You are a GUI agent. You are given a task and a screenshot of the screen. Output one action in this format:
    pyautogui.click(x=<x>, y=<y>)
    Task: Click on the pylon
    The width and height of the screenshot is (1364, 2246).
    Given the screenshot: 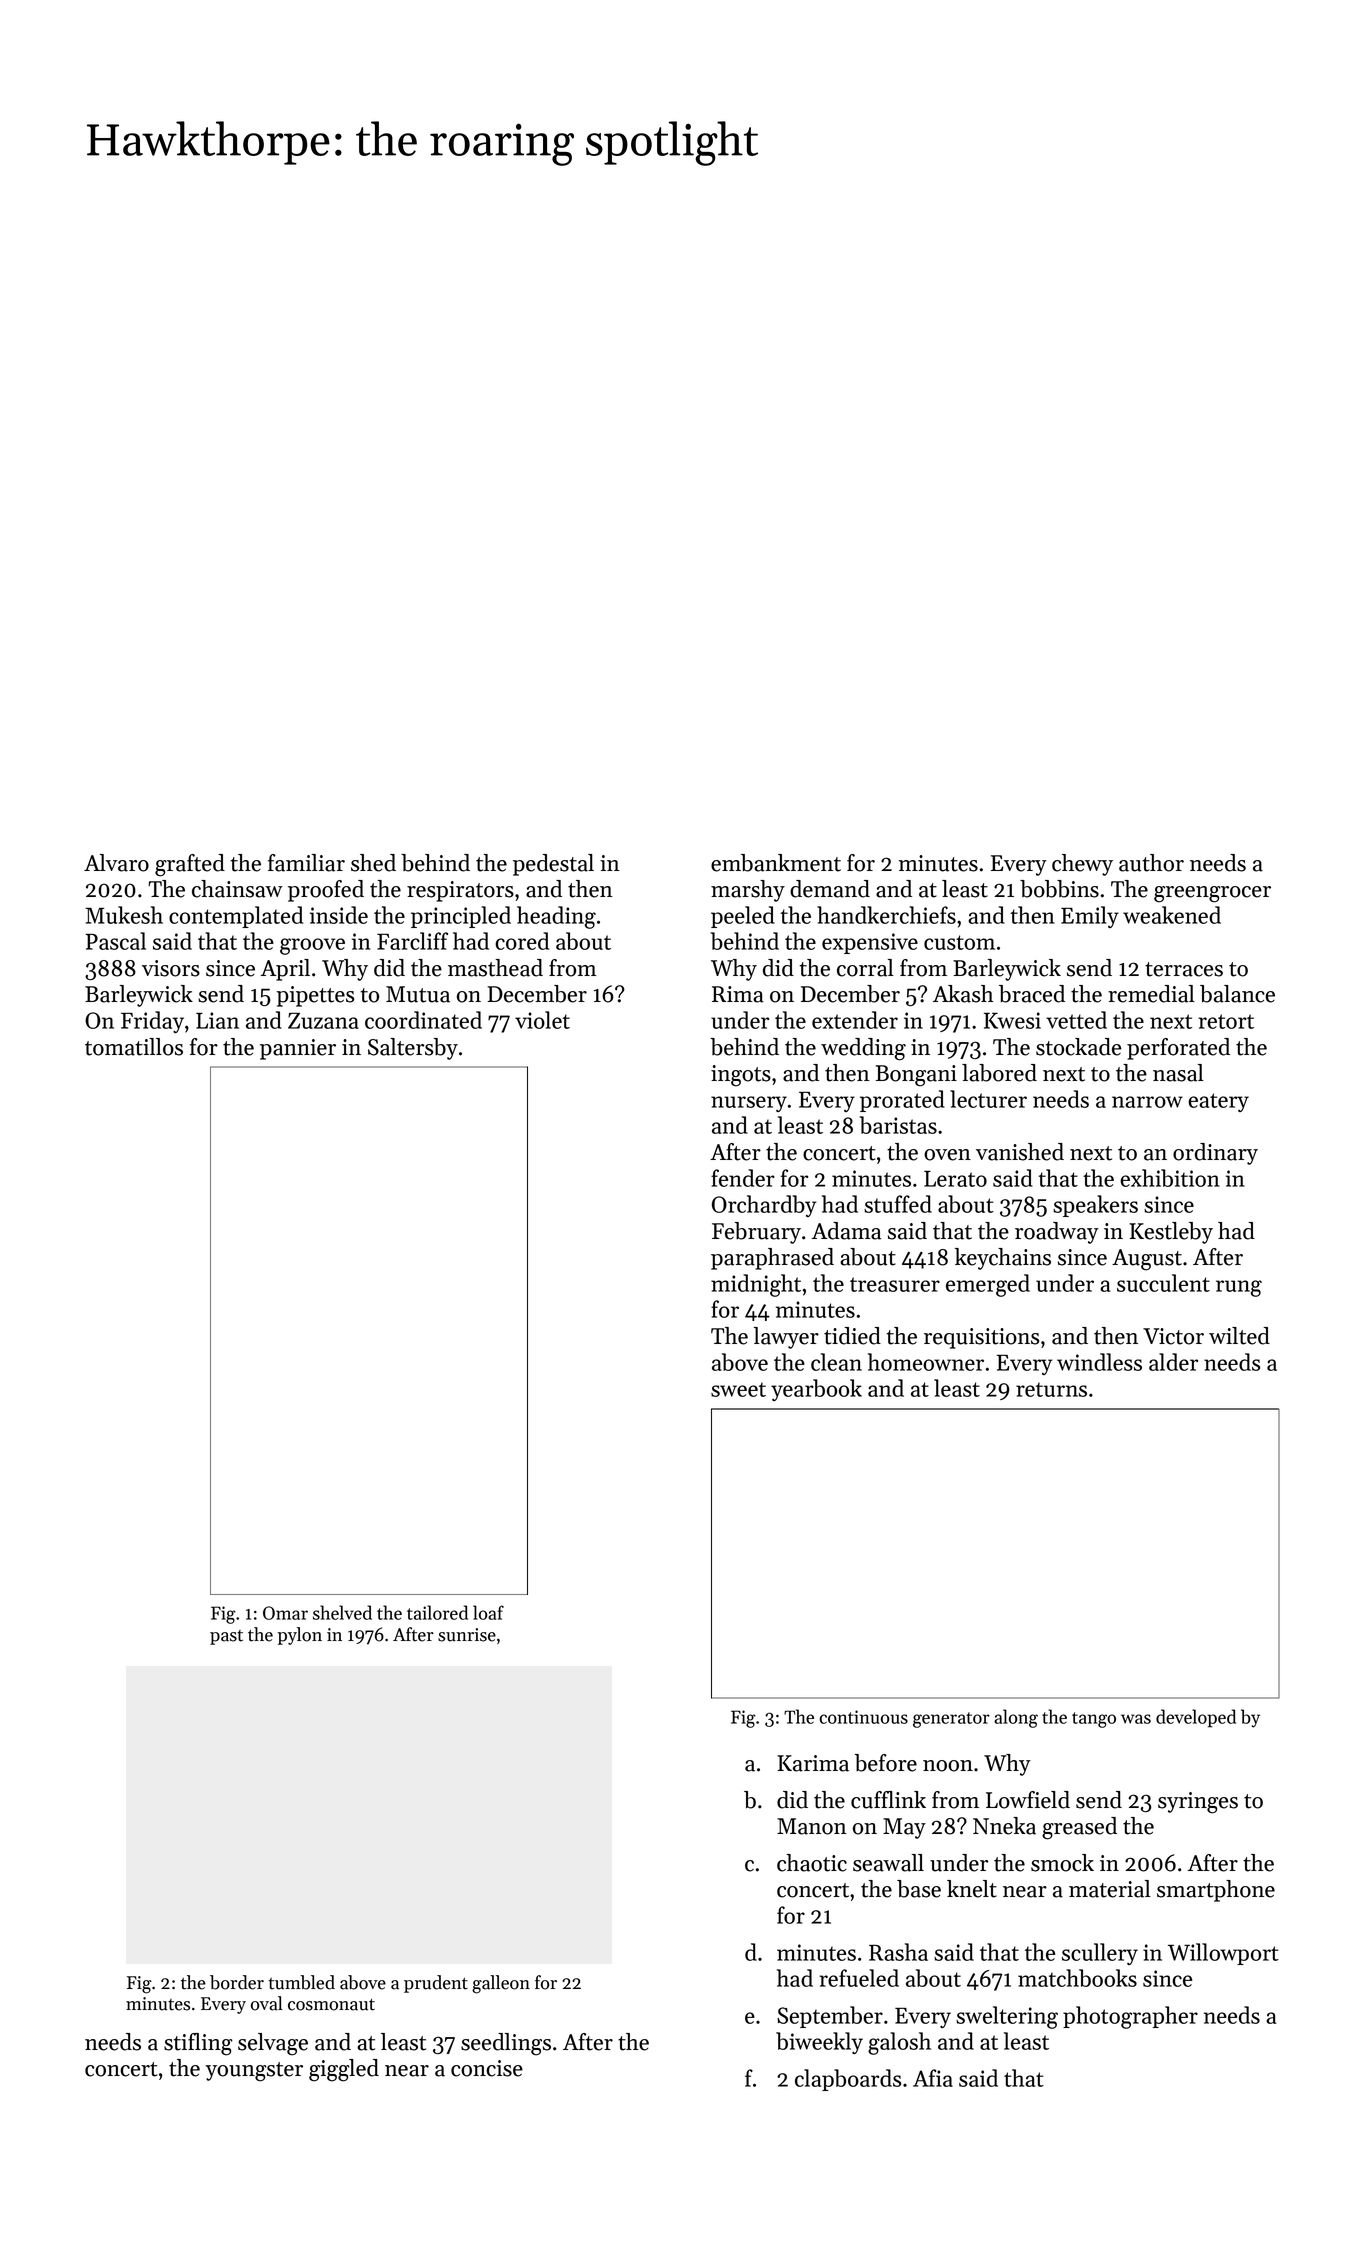 What is the action you would take?
    pyautogui.click(x=299, y=1636)
